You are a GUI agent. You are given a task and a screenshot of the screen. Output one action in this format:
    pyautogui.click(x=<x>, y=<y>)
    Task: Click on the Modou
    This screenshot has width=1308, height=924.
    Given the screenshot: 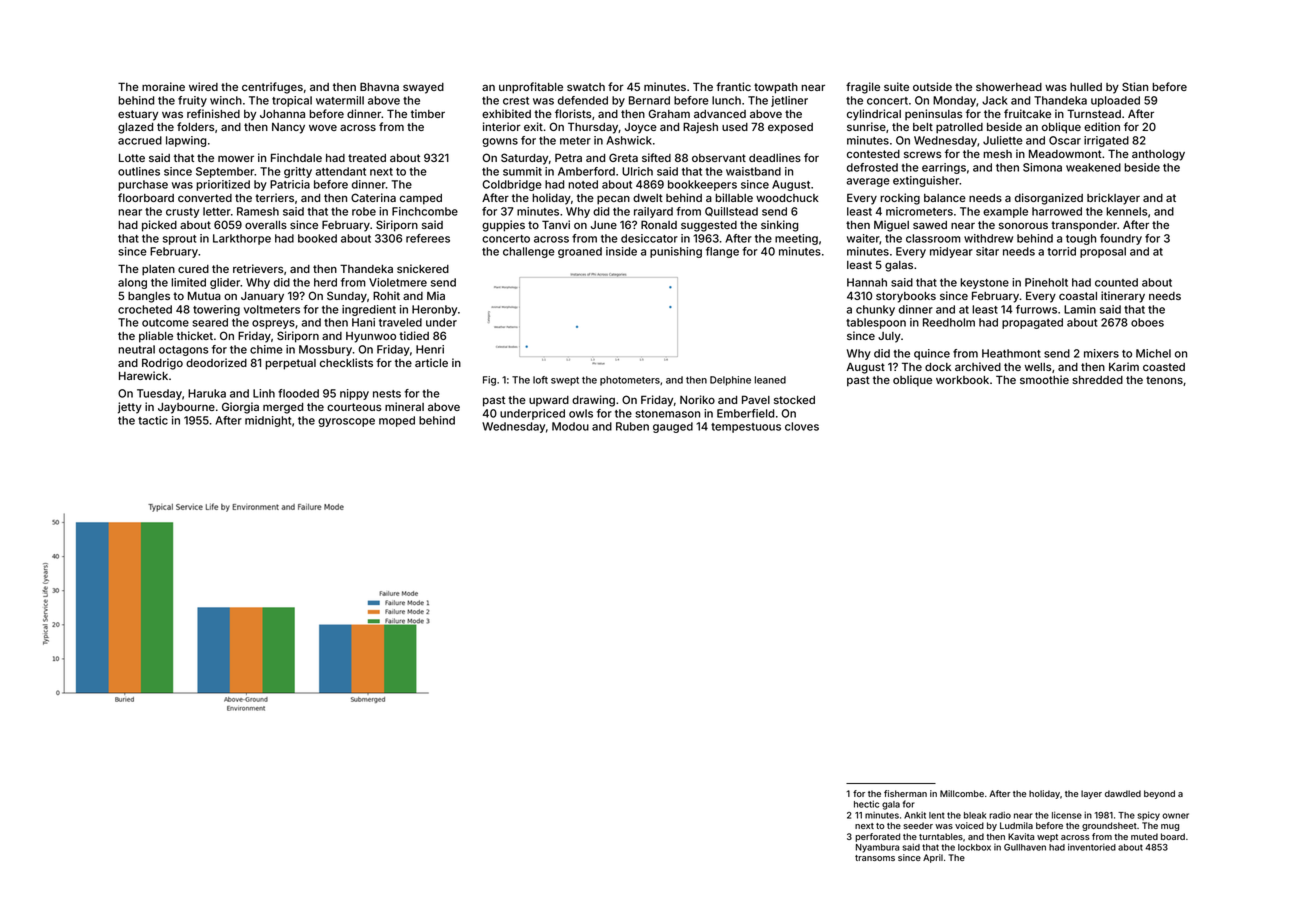 What is the action you would take?
    pyautogui.click(x=570, y=426)
